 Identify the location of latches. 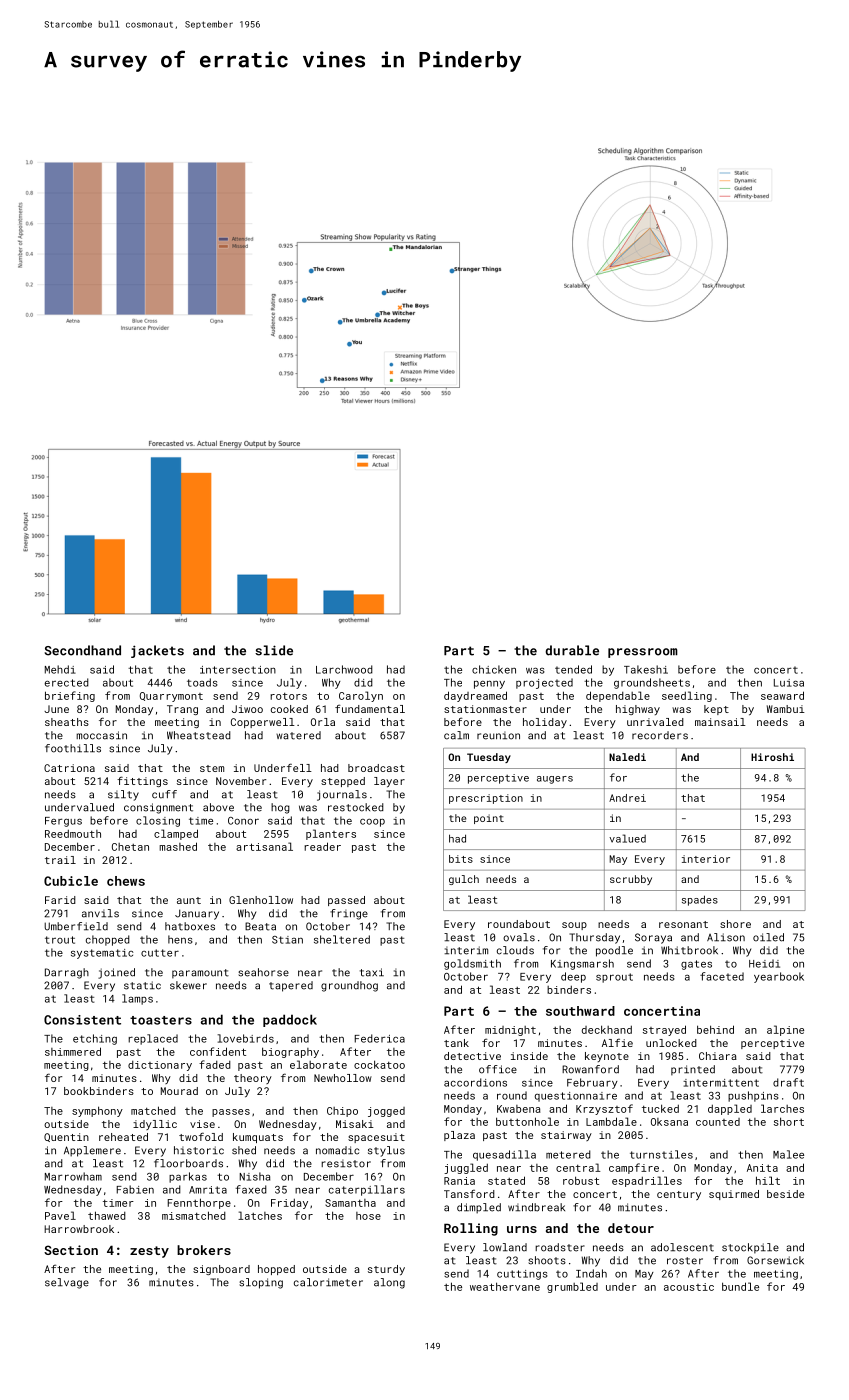
(260, 1215).
